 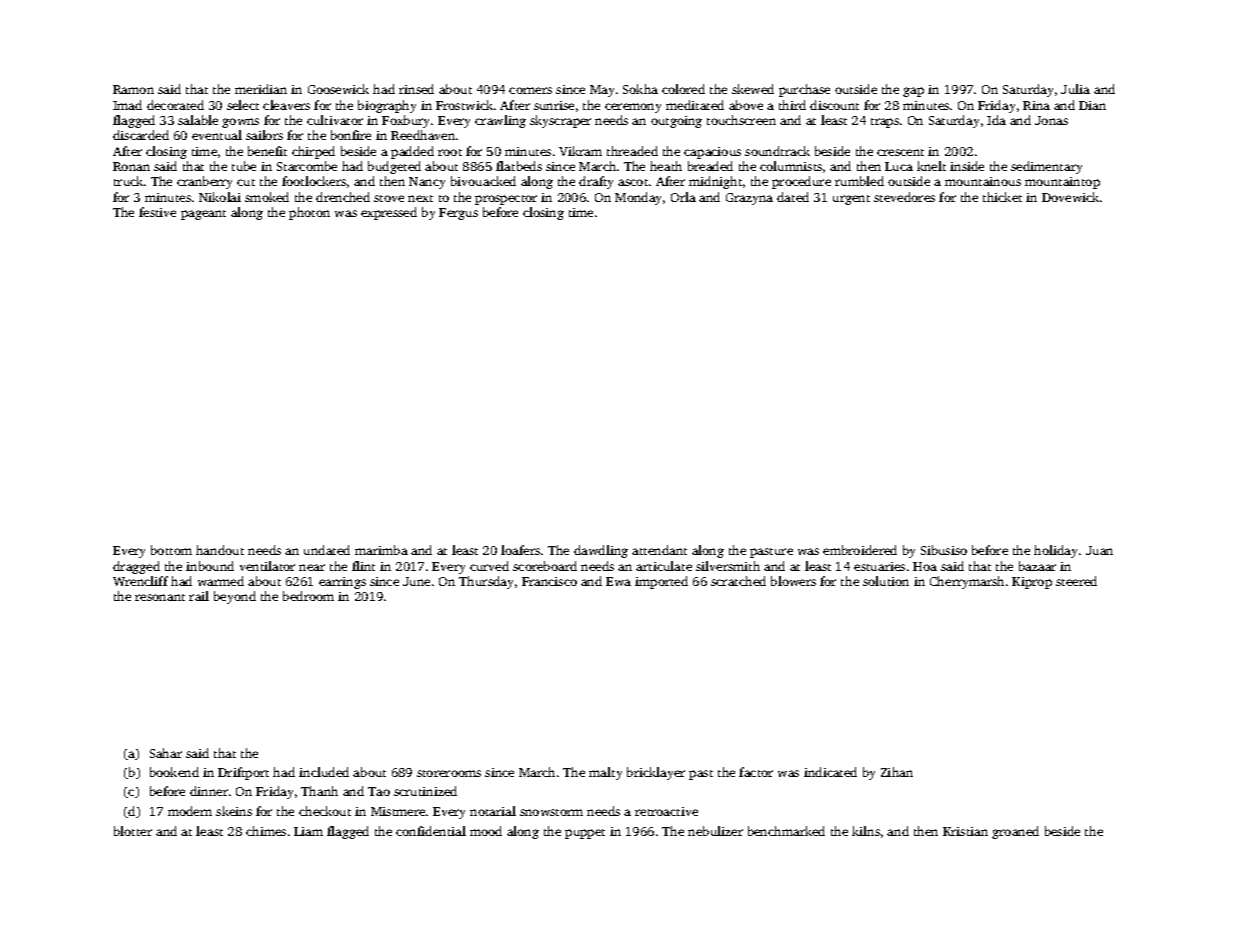 I want to click on sunrise, so click(x=554, y=105).
